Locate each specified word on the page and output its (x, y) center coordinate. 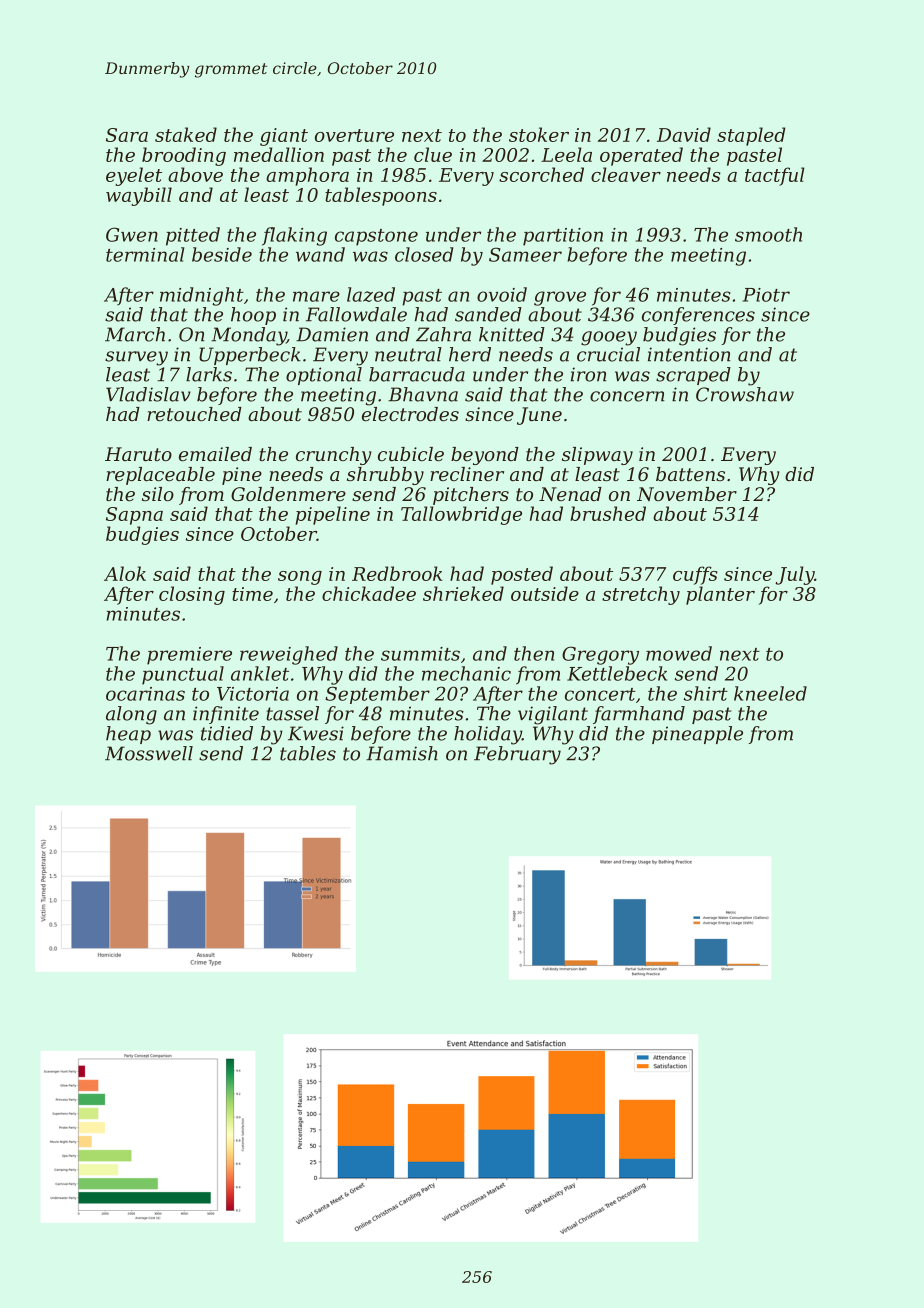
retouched (194, 414)
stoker (539, 134)
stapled (751, 136)
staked (186, 134)
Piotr (766, 295)
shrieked (463, 593)
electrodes (410, 414)
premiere (189, 656)
